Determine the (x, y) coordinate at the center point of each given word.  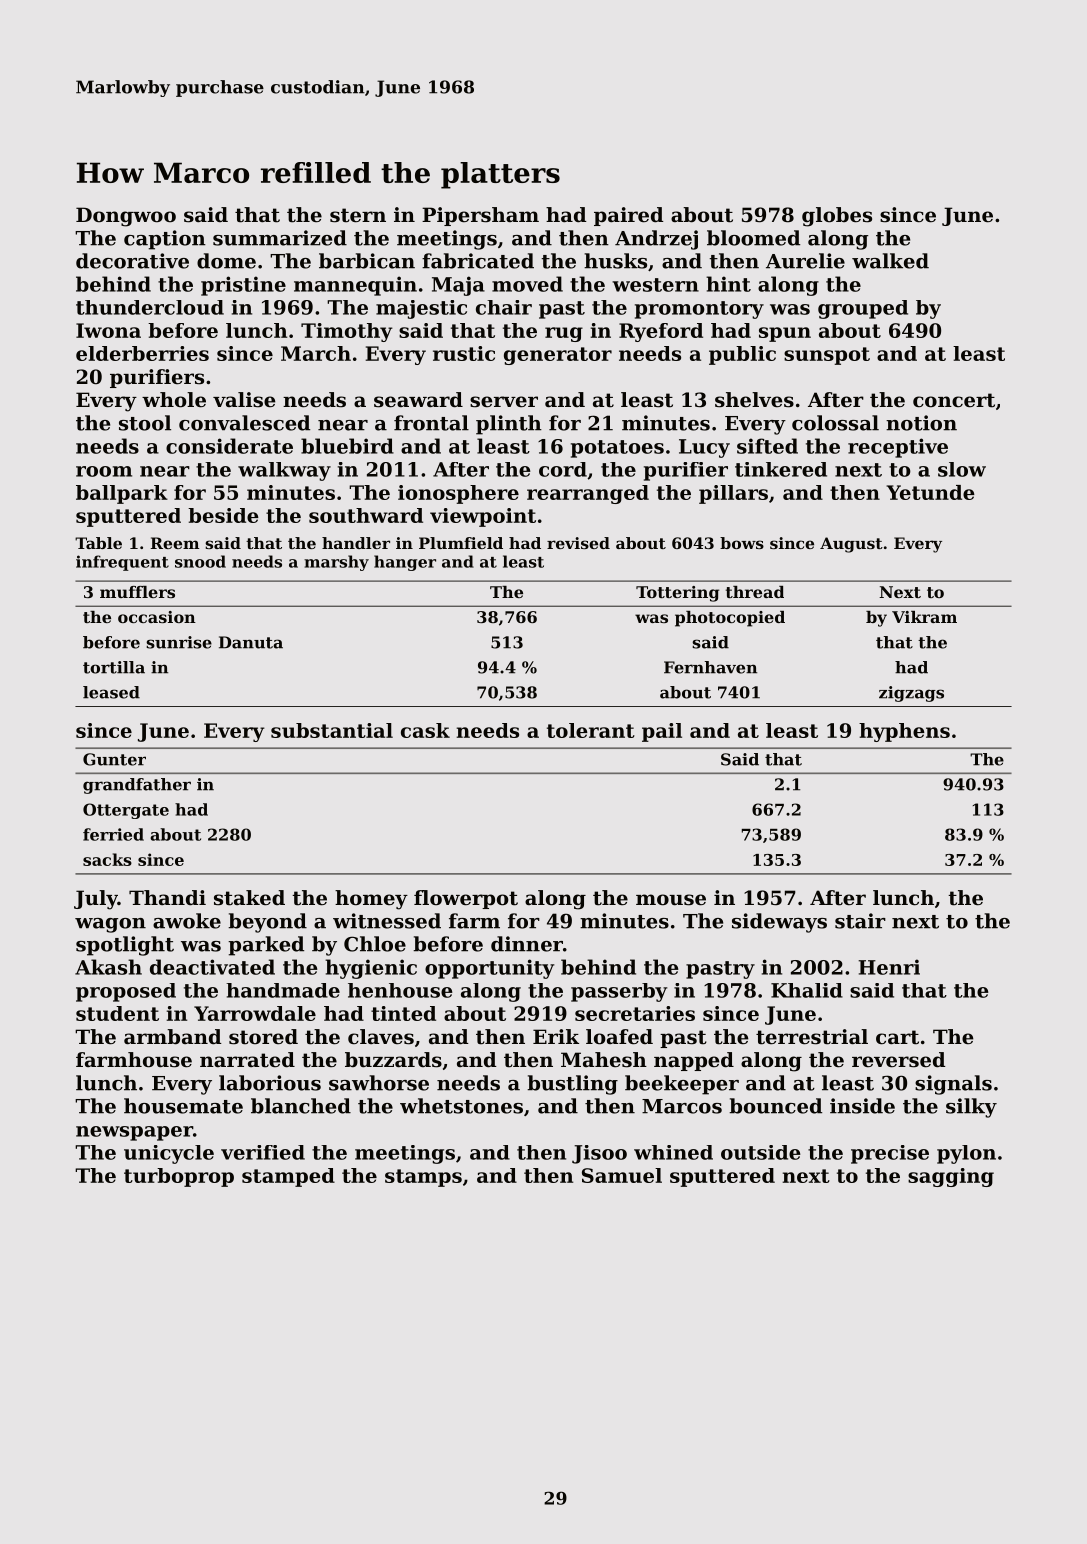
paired (629, 216)
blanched (301, 1106)
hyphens (904, 732)
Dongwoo (126, 217)
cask (425, 730)
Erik (556, 1036)
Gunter (114, 759)
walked (890, 261)
